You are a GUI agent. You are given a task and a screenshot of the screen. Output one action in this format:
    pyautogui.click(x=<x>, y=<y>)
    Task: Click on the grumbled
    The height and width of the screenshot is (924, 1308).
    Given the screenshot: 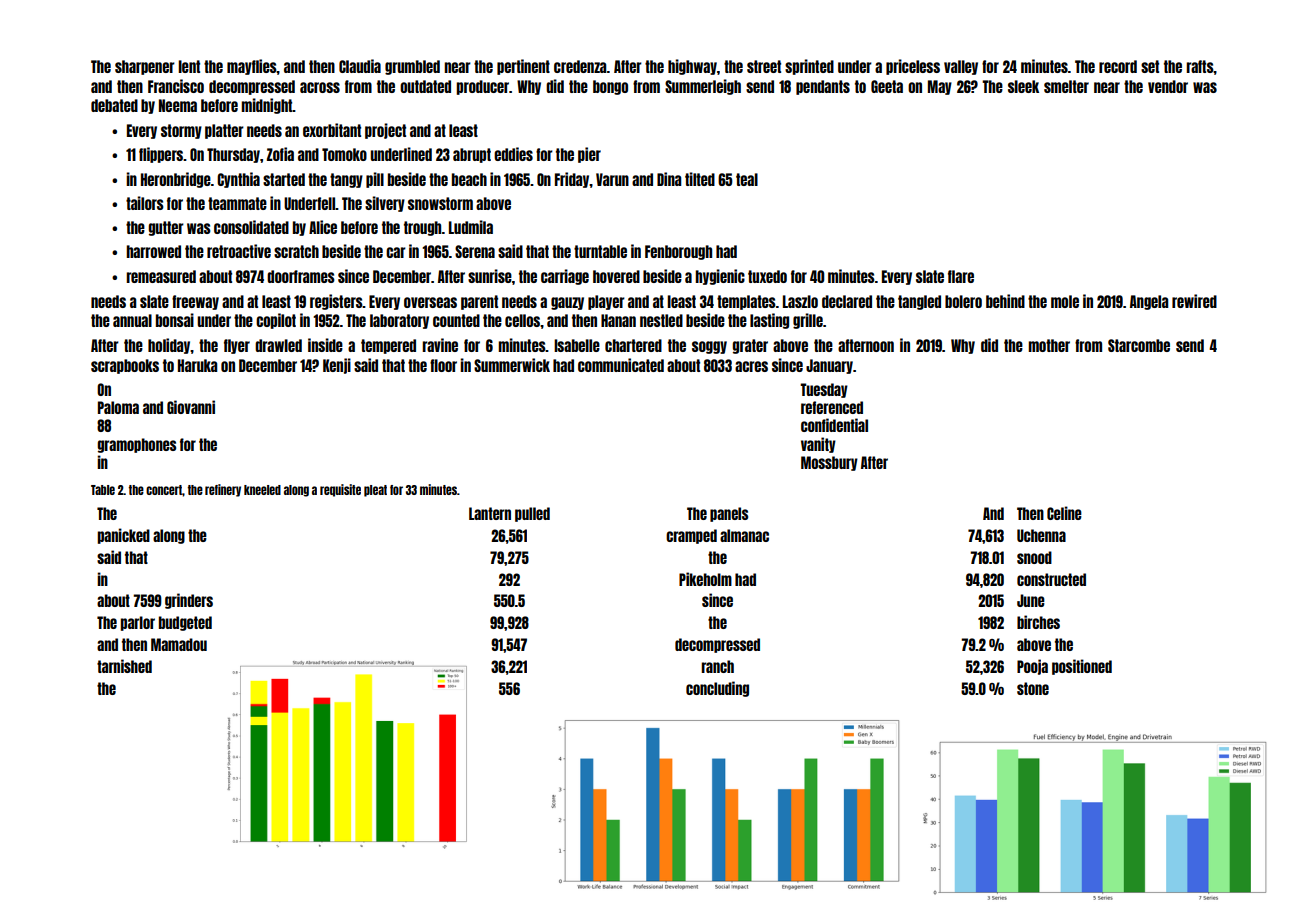 What is the action you would take?
    pyautogui.click(x=412, y=67)
